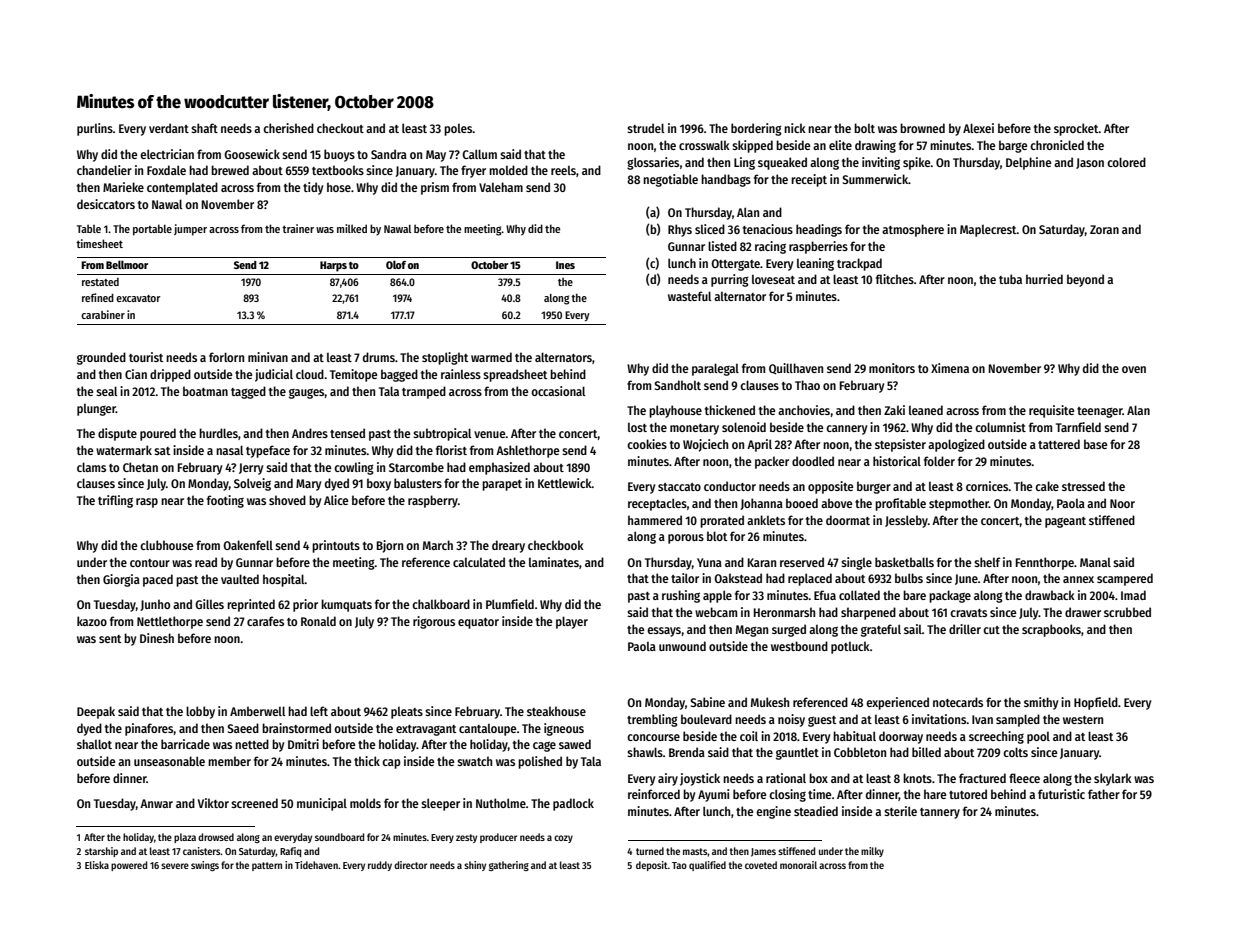 This screenshot has width=1233, height=952. Describe the element at coordinates (1076, 129) in the screenshot. I see `sprocket` at that location.
